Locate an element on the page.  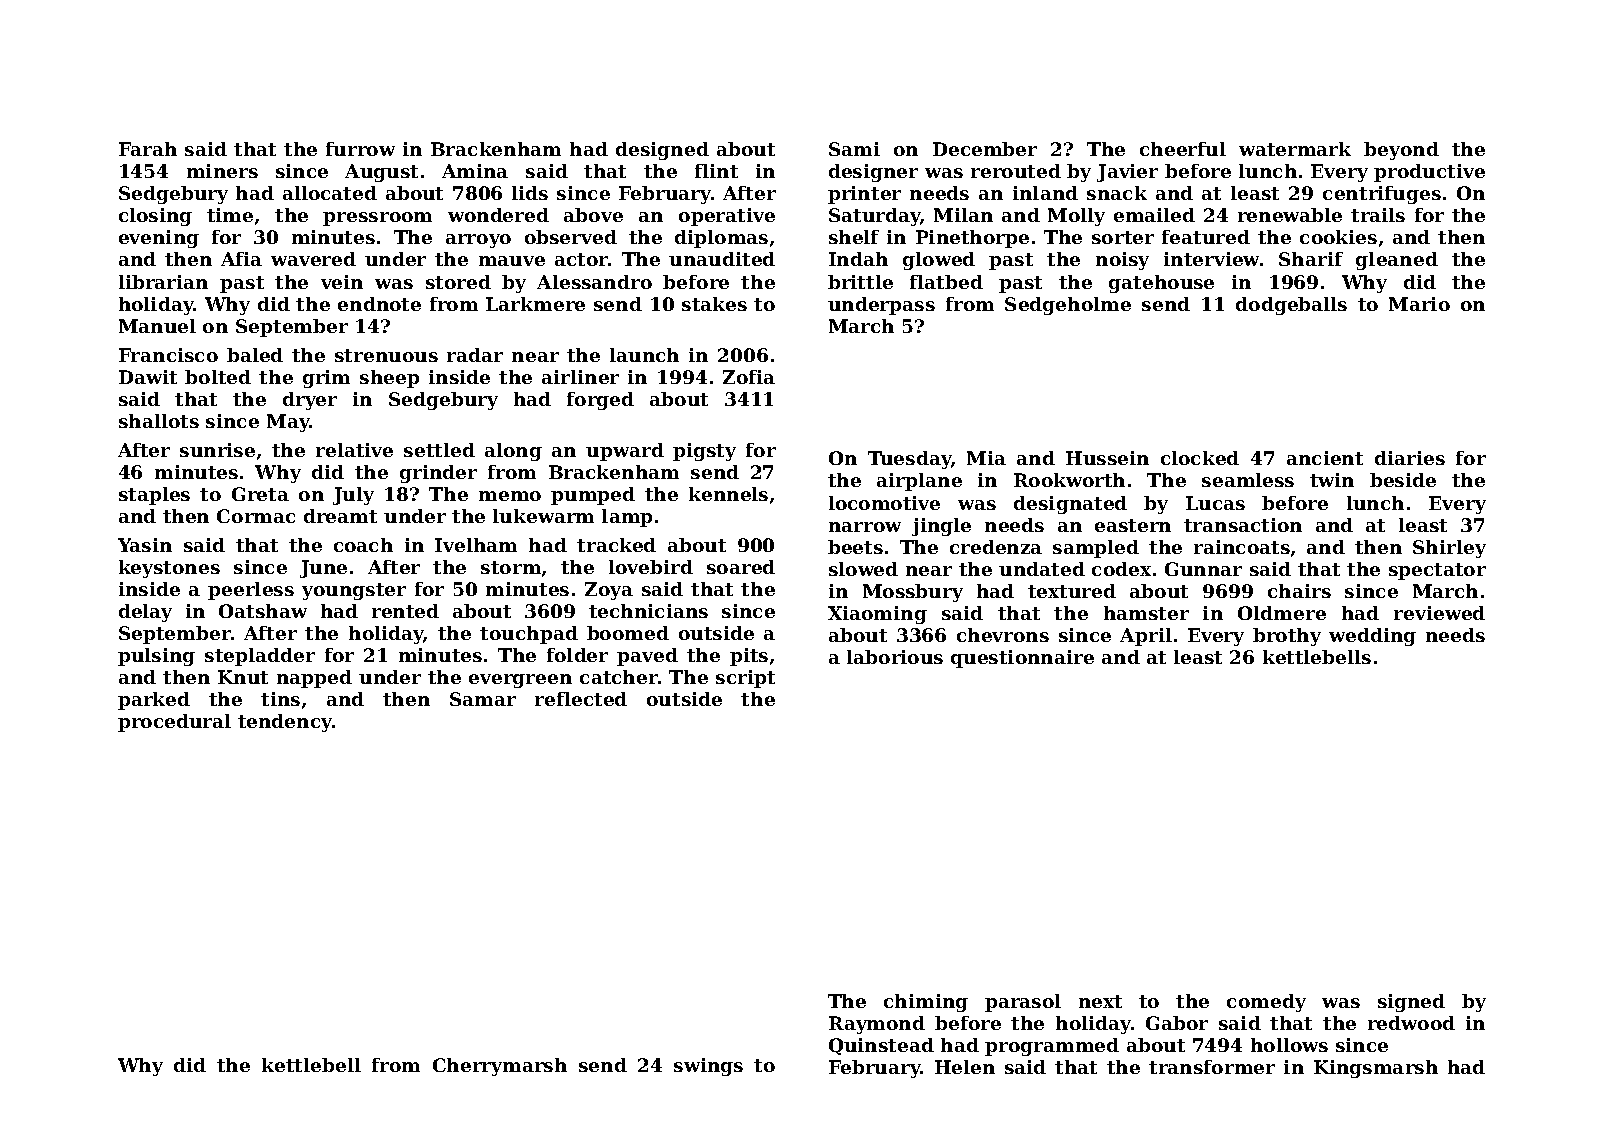
Mia is located at coordinates (986, 458).
